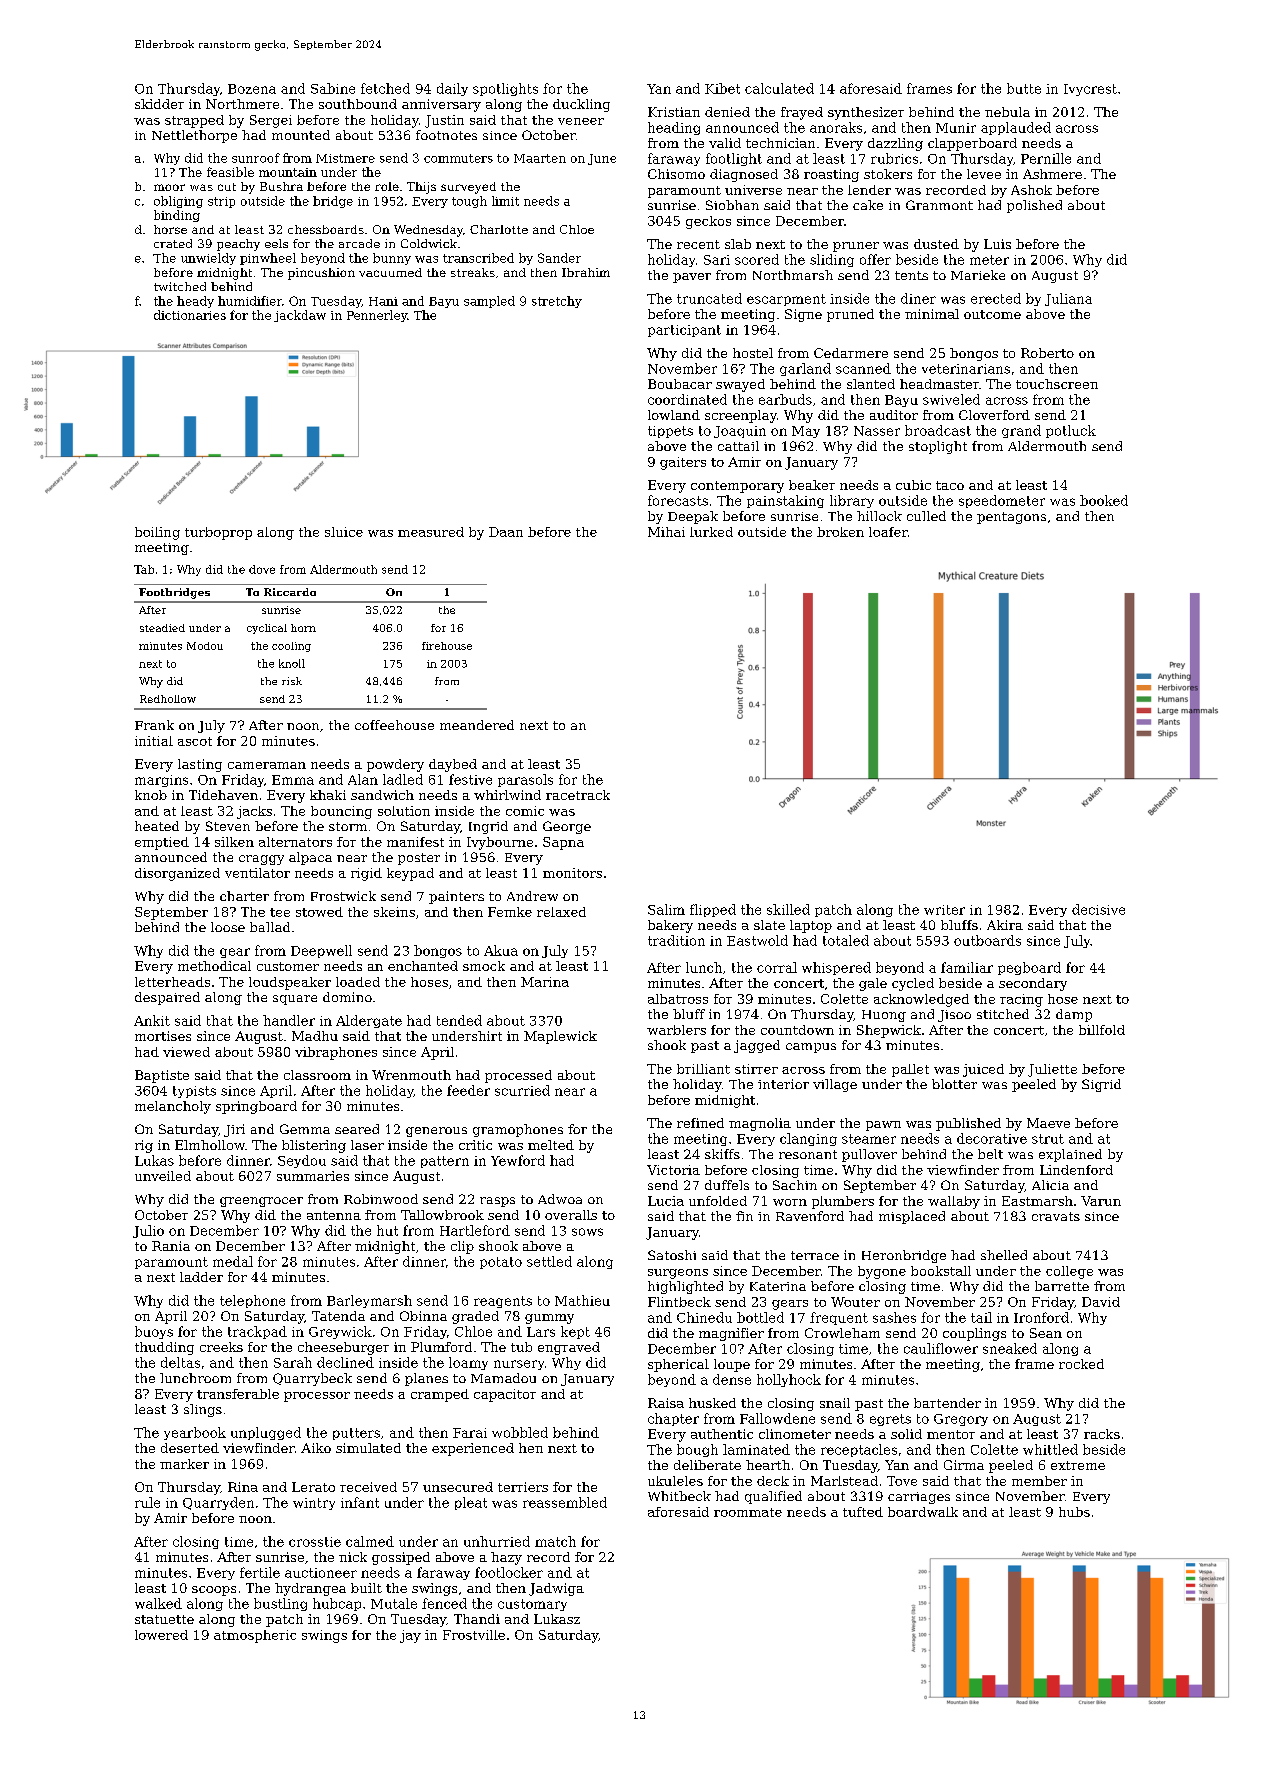 The width and height of the document is (1265, 1790). What do you see at coordinates (923, 1512) in the document?
I see `boardwalk` at bounding box center [923, 1512].
